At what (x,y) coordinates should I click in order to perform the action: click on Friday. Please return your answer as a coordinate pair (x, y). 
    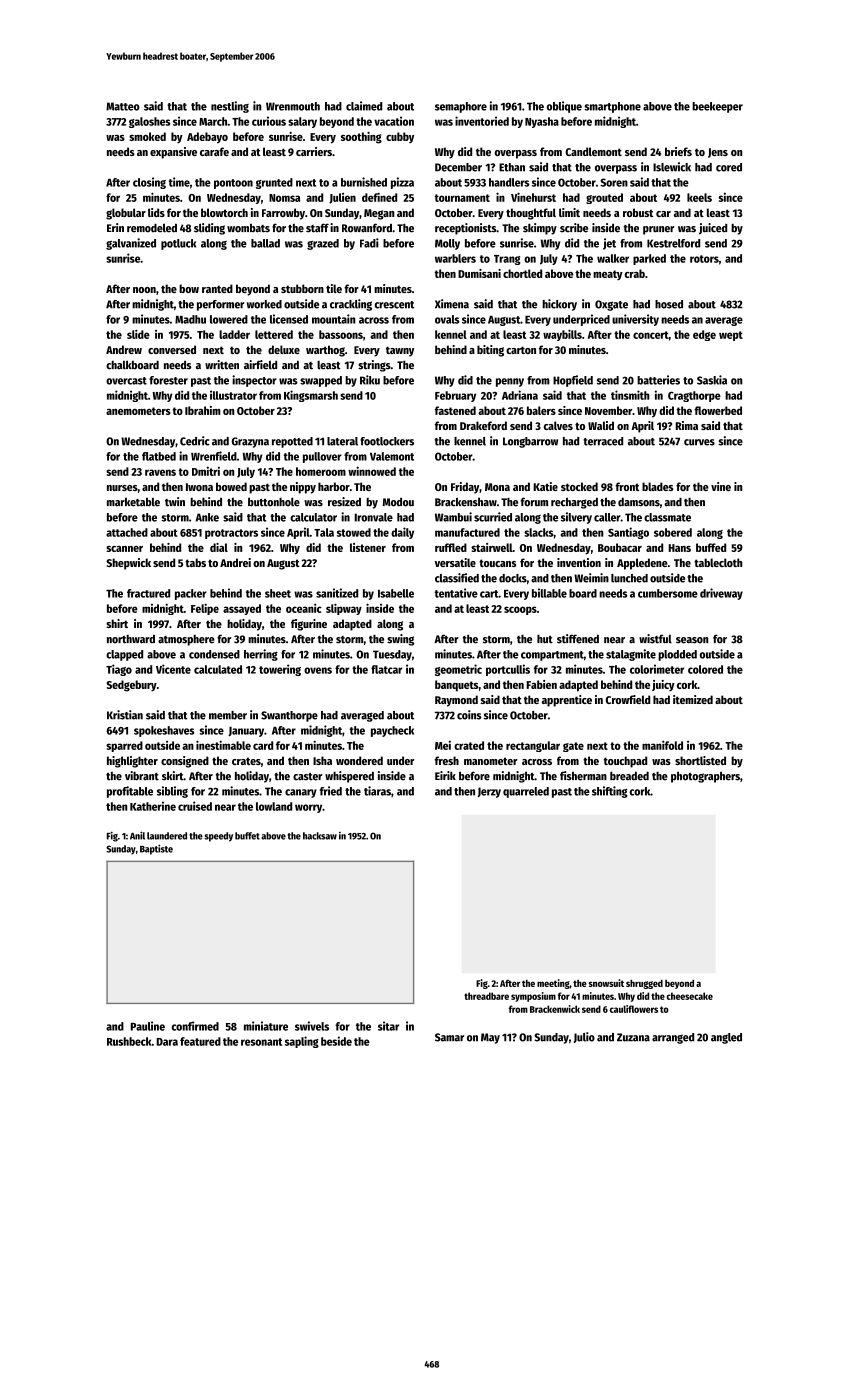
    Looking at the image, I should click on (465, 488).
